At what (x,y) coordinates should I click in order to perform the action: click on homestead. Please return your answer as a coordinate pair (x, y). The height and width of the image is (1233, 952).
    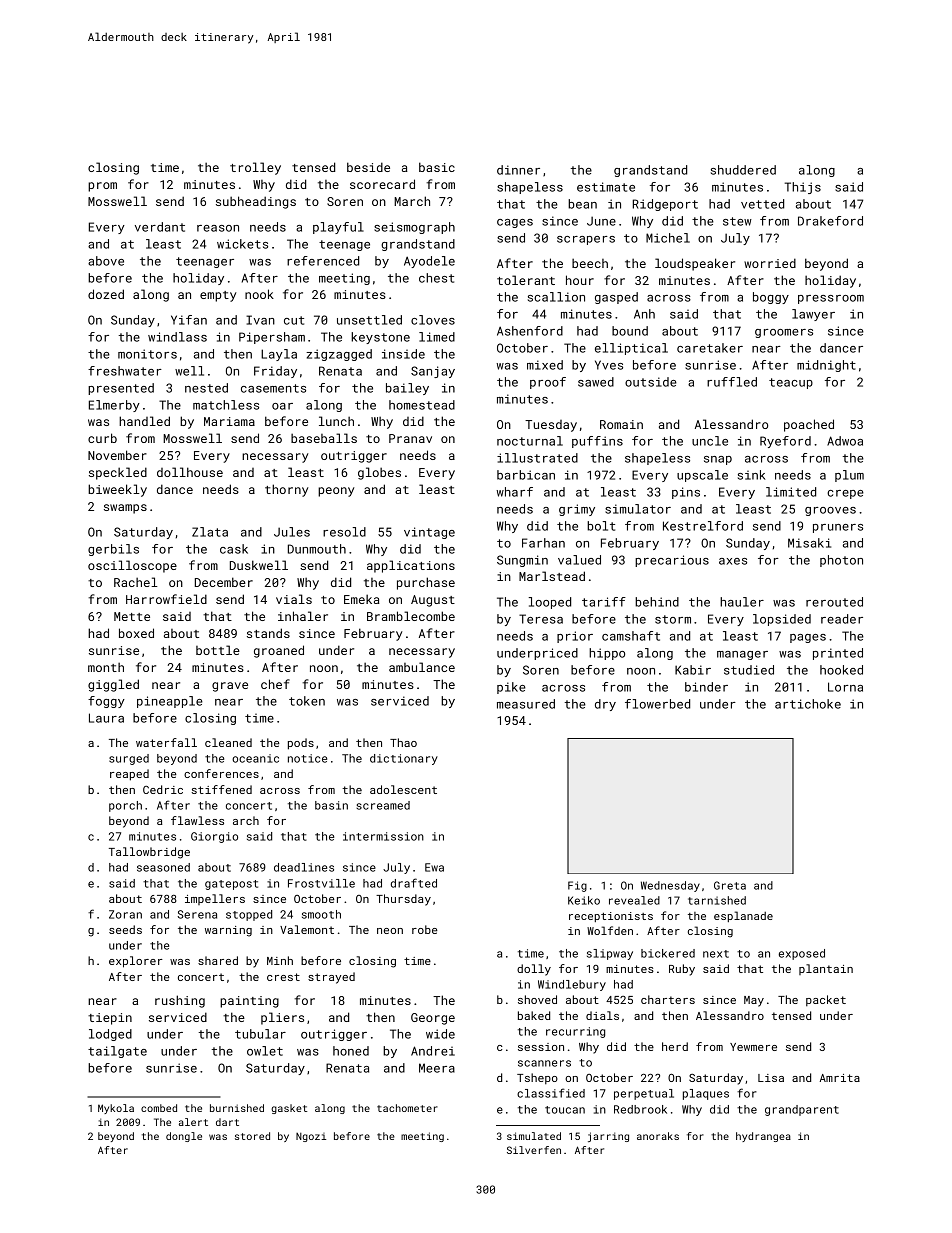
    Looking at the image, I should click on (422, 405).
